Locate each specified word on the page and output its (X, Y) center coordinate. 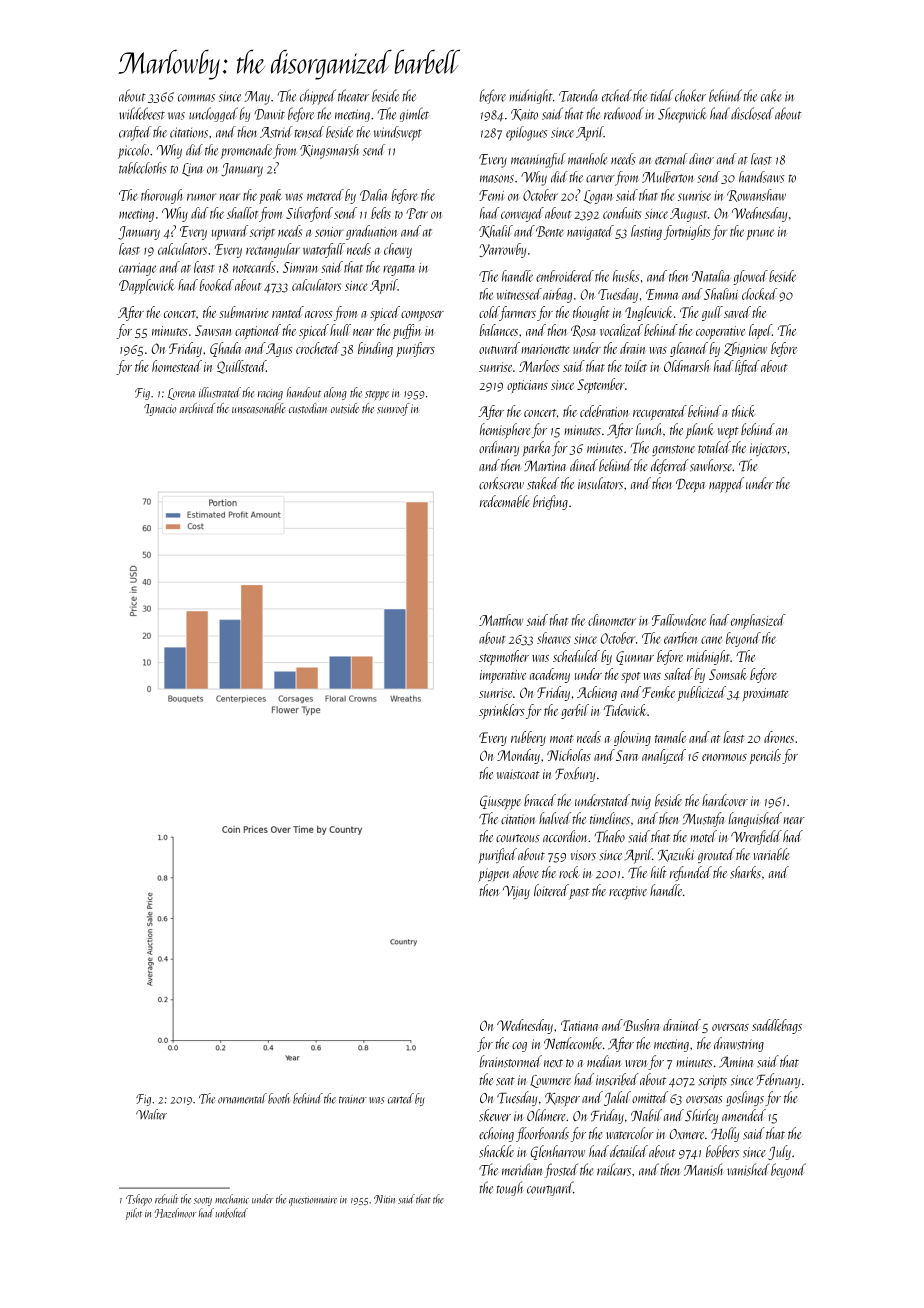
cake (771, 95)
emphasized (758, 621)
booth (278, 1098)
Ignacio (160, 410)
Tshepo (139, 1200)
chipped (318, 97)
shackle (496, 1151)
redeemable (504, 501)
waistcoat (518, 774)
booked (217, 285)
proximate (766, 694)
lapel (760, 331)
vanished (748, 1169)
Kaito (524, 115)
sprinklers (502, 711)
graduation (371, 232)
